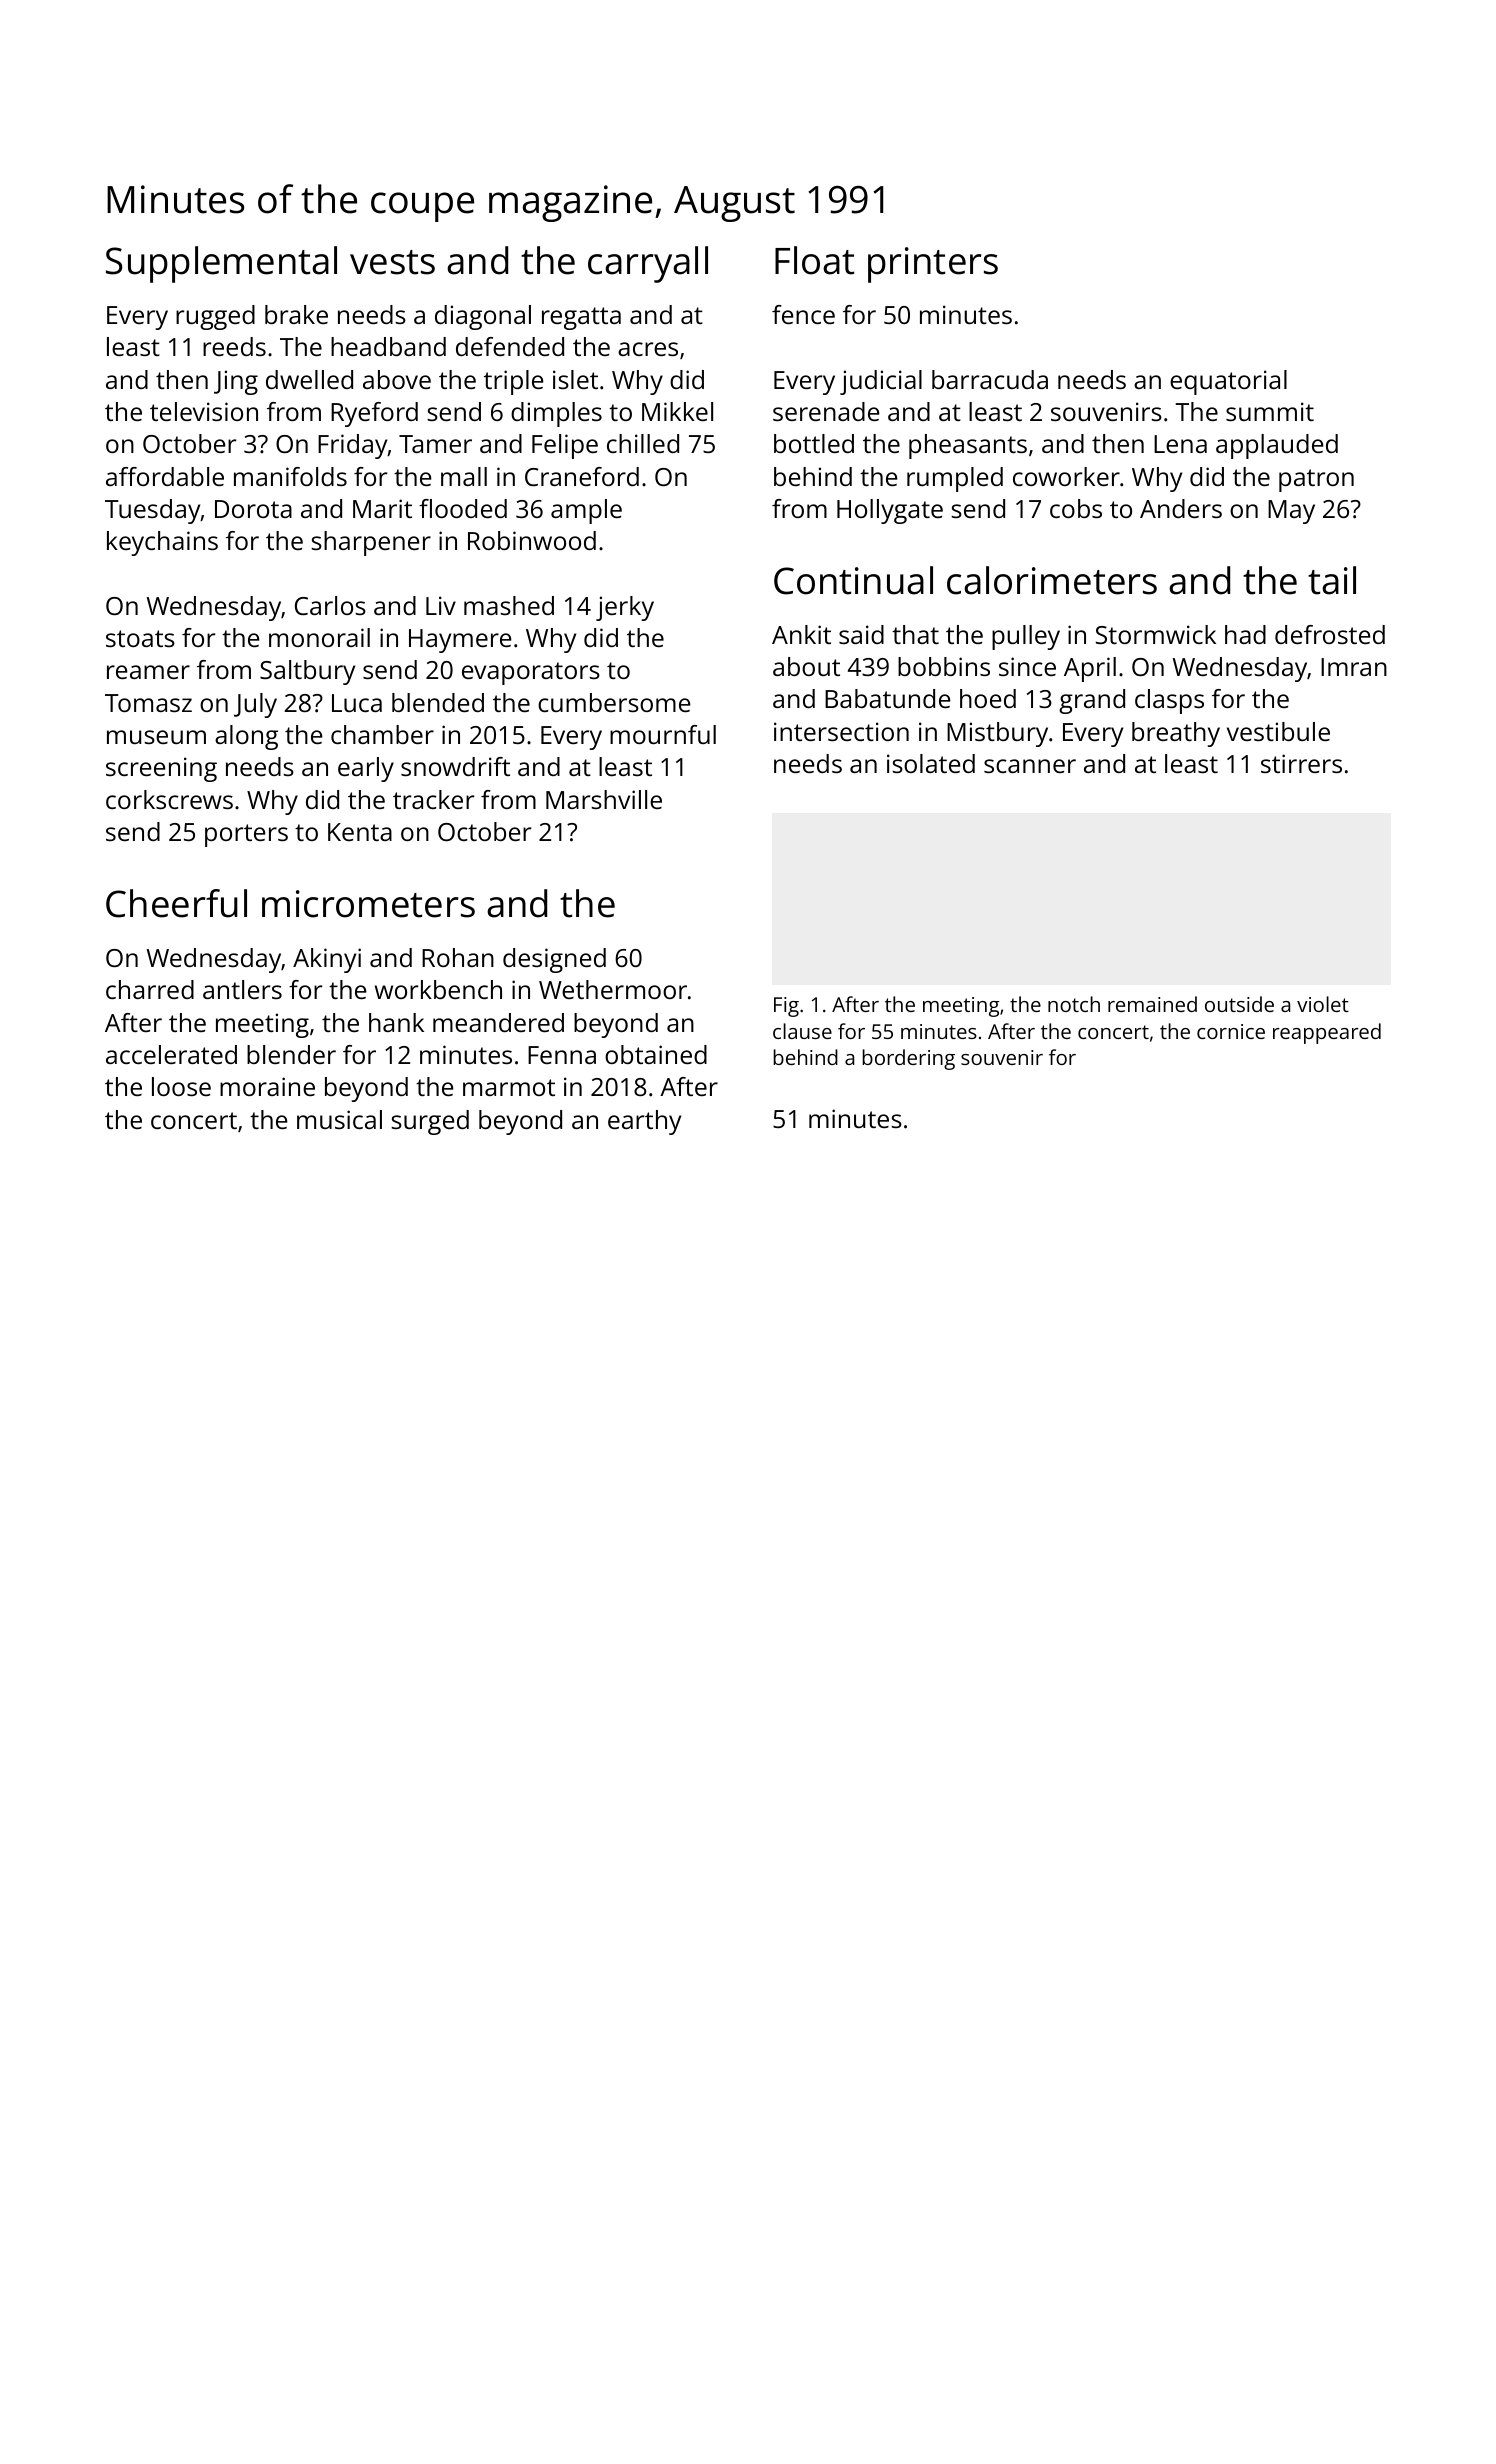  I want to click on applauded, so click(1277, 446).
